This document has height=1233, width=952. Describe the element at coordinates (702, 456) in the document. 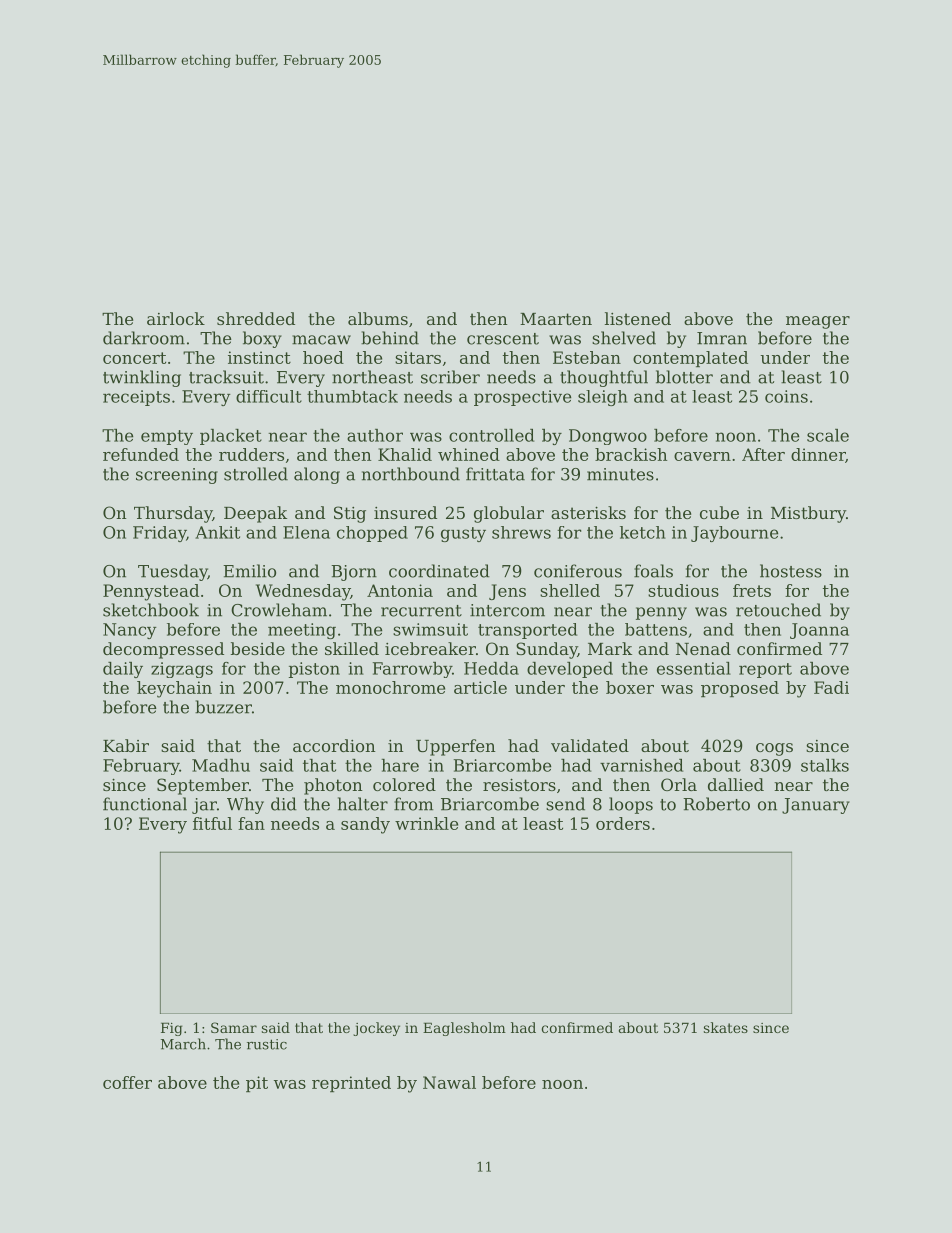

I see `cavern` at that location.
